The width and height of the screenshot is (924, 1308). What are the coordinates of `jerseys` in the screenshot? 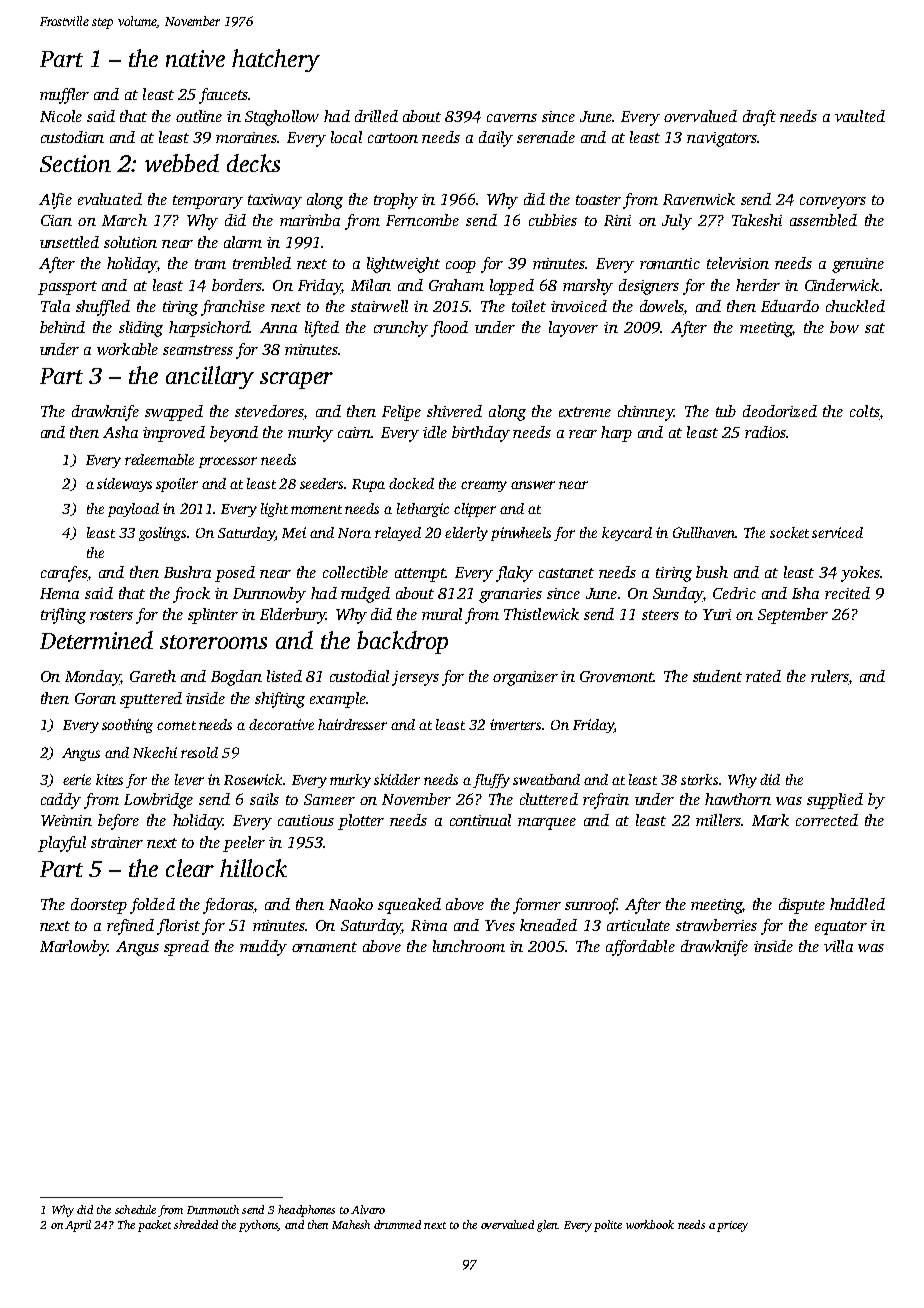 It's located at (415, 678).
